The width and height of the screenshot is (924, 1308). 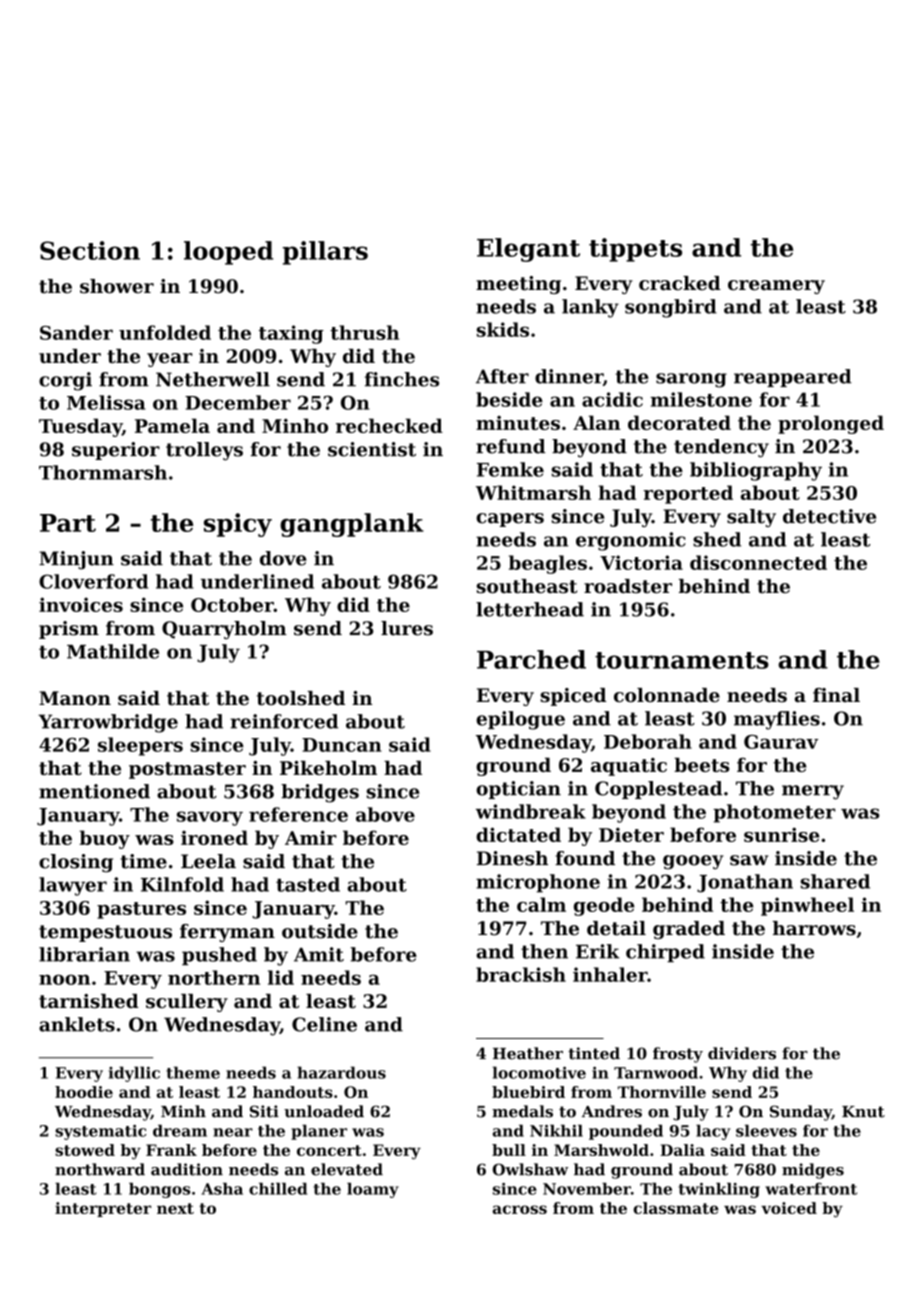 What do you see at coordinates (528, 1053) in the screenshot?
I see `Heather` at bounding box center [528, 1053].
